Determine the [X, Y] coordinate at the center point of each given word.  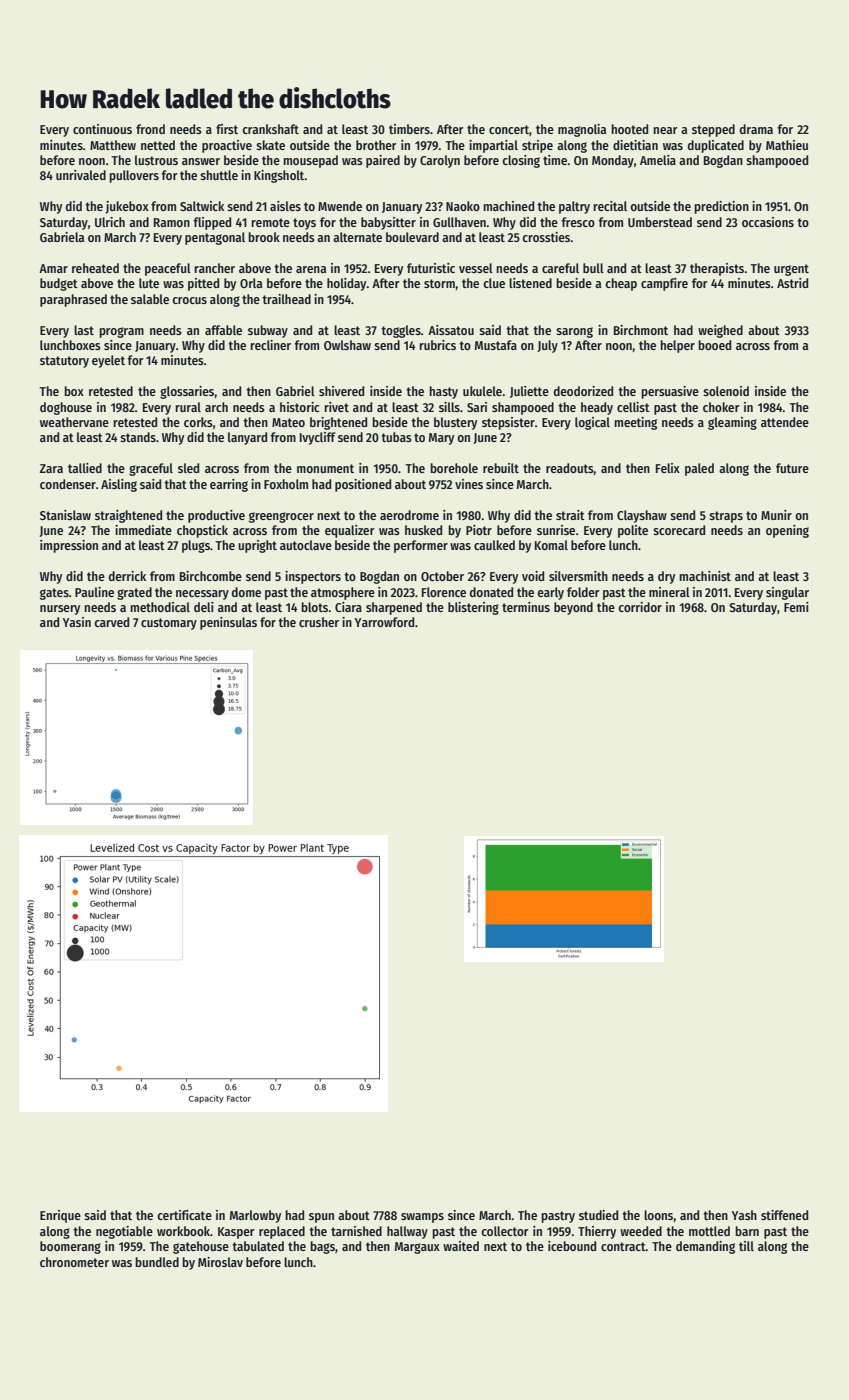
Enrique [60, 1216]
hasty [443, 392]
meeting [635, 423]
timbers [409, 129]
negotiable [124, 1232]
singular [787, 593]
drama [756, 129]
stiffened [784, 1215]
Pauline [94, 592]
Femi [796, 607]
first [227, 129]
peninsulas [228, 623]
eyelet [108, 361]
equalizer [350, 531]
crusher [319, 622]
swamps [422, 1218]
